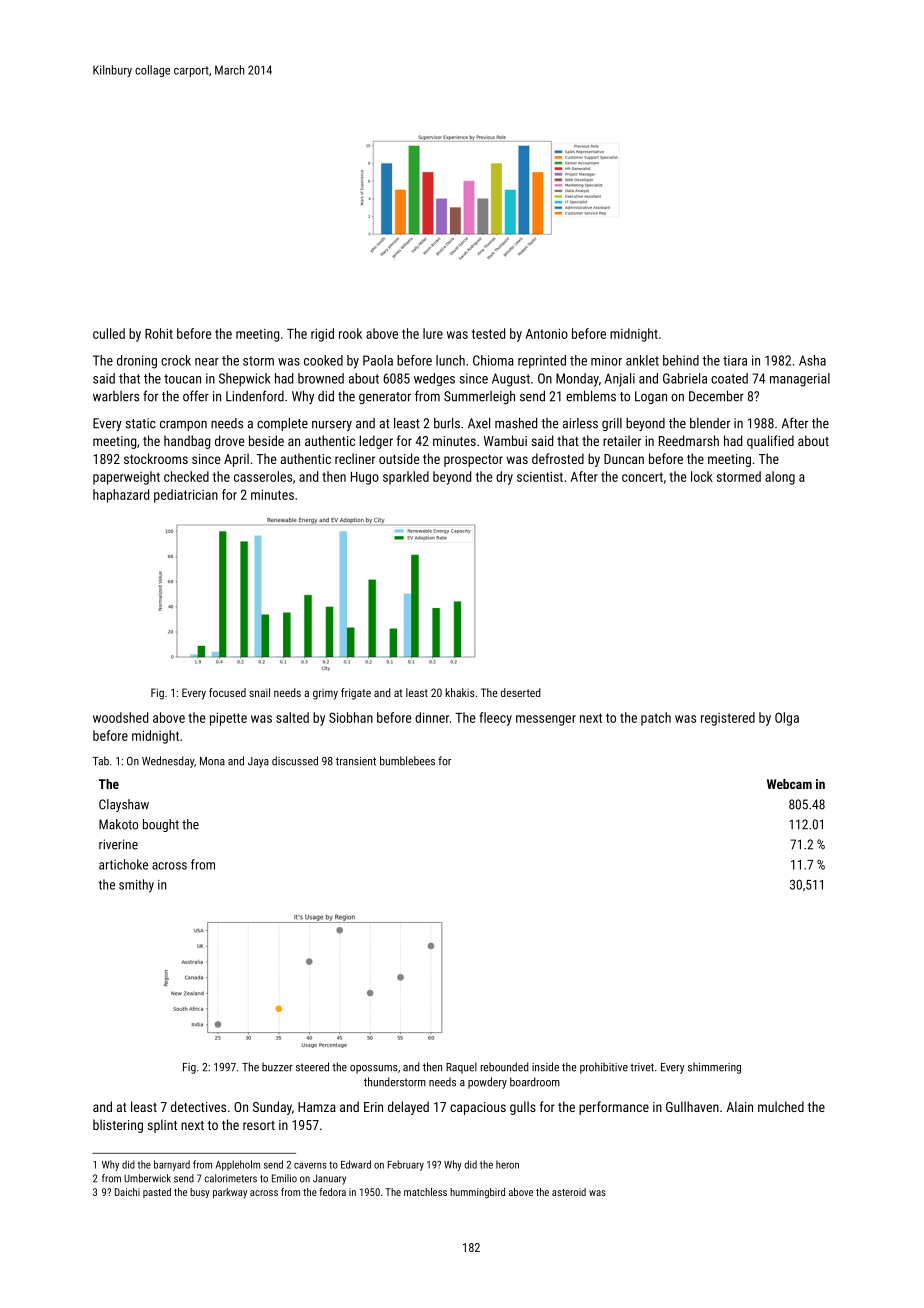  What do you see at coordinates (461, 1068) in the page?
I see `Raquel` at bounding box center [461, 1068].
